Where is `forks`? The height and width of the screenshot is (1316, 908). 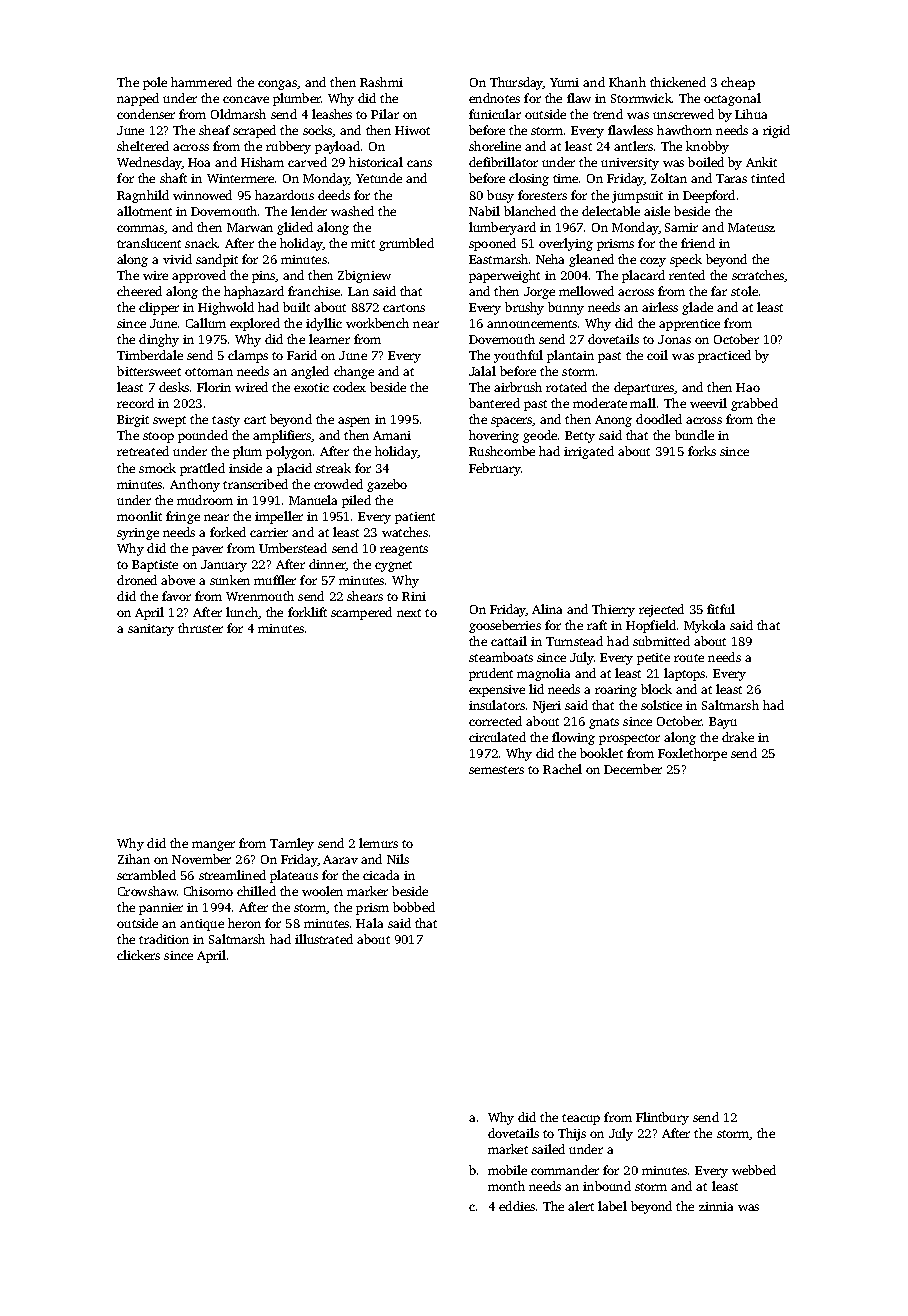
forks is located at coordinates (702, 451).
